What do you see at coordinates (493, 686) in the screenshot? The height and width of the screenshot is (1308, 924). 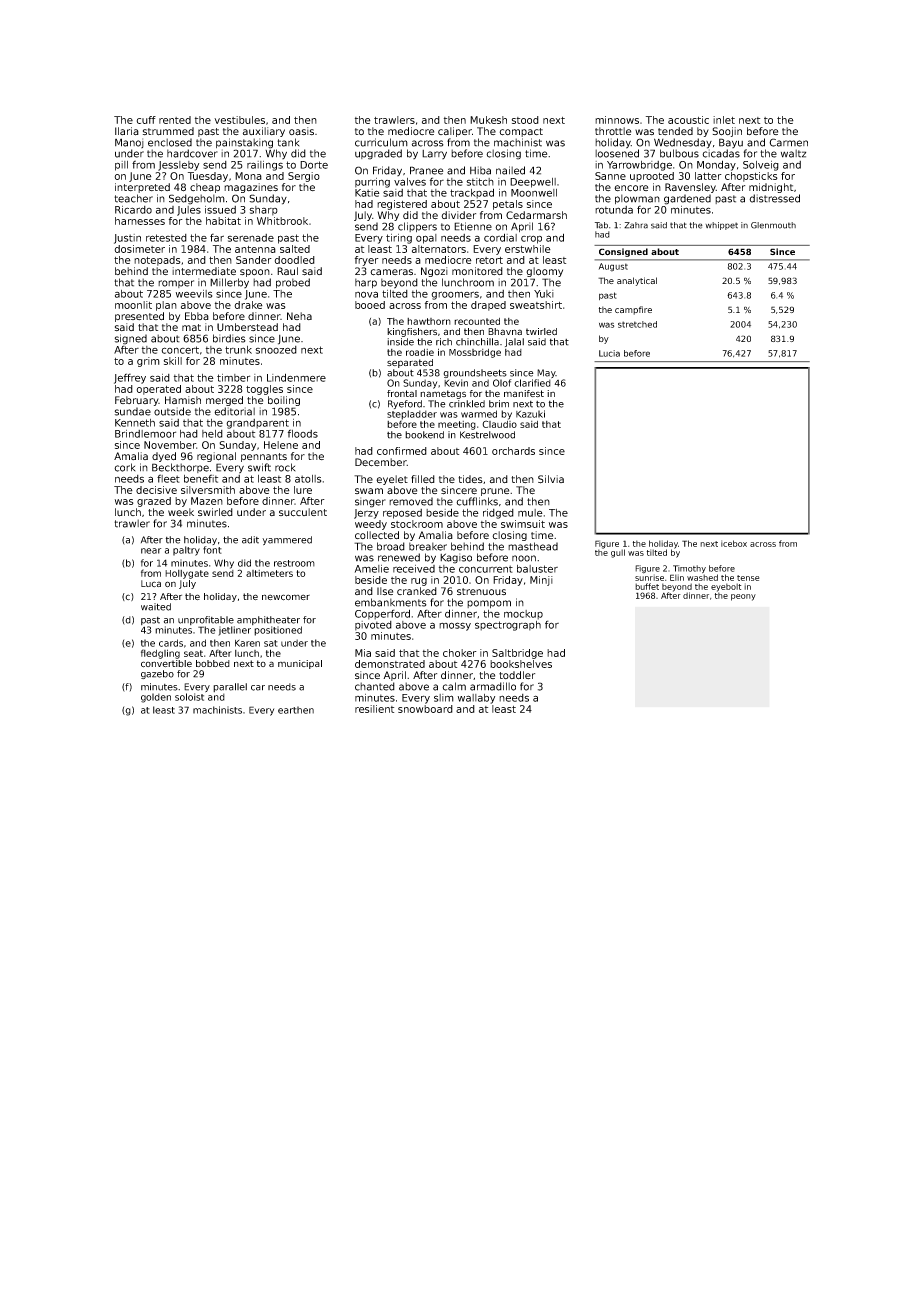 I see `armadillo` at bounding box center [493, 686].
